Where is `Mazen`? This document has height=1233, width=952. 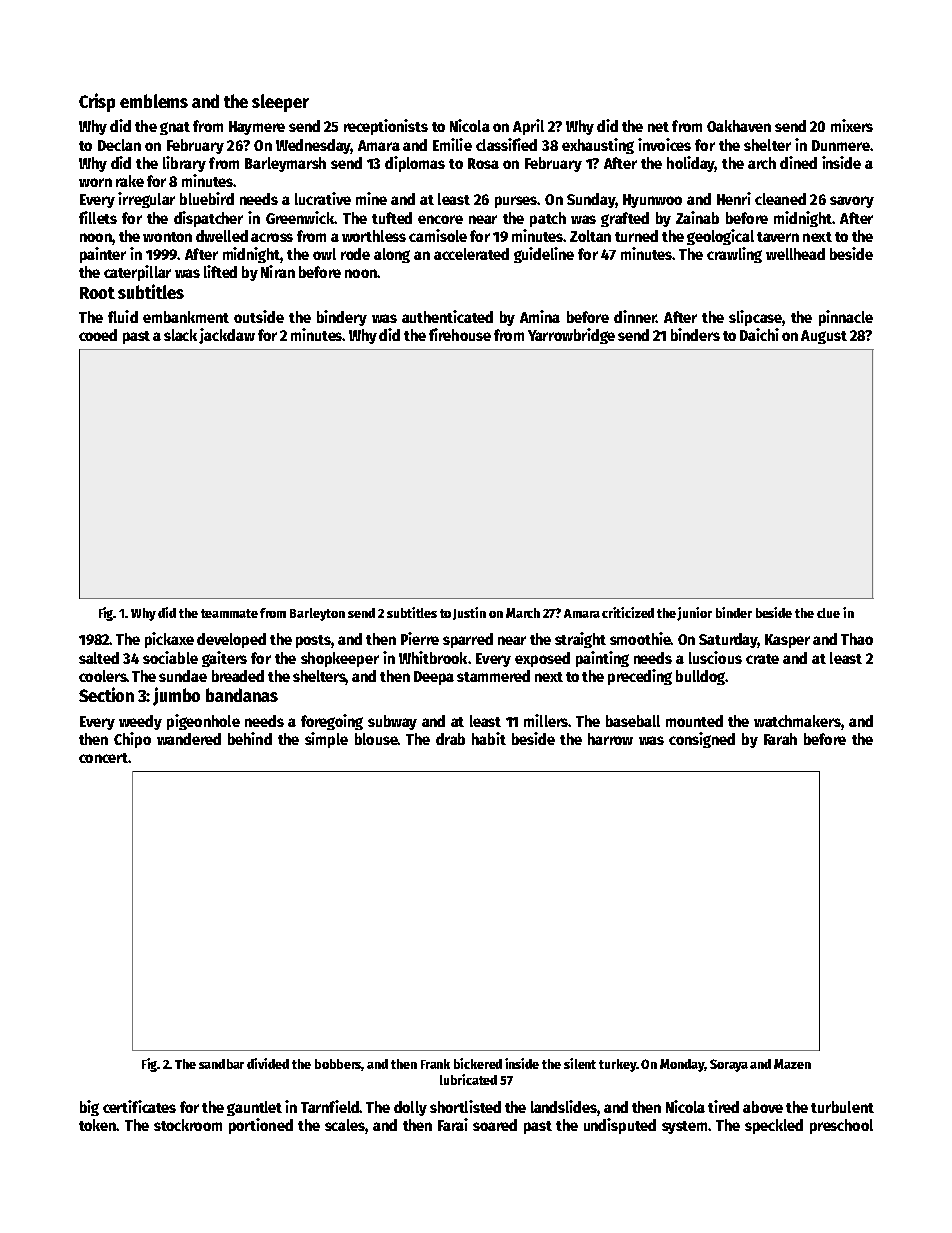 Mazen is located at coordinates (792, 1064).
